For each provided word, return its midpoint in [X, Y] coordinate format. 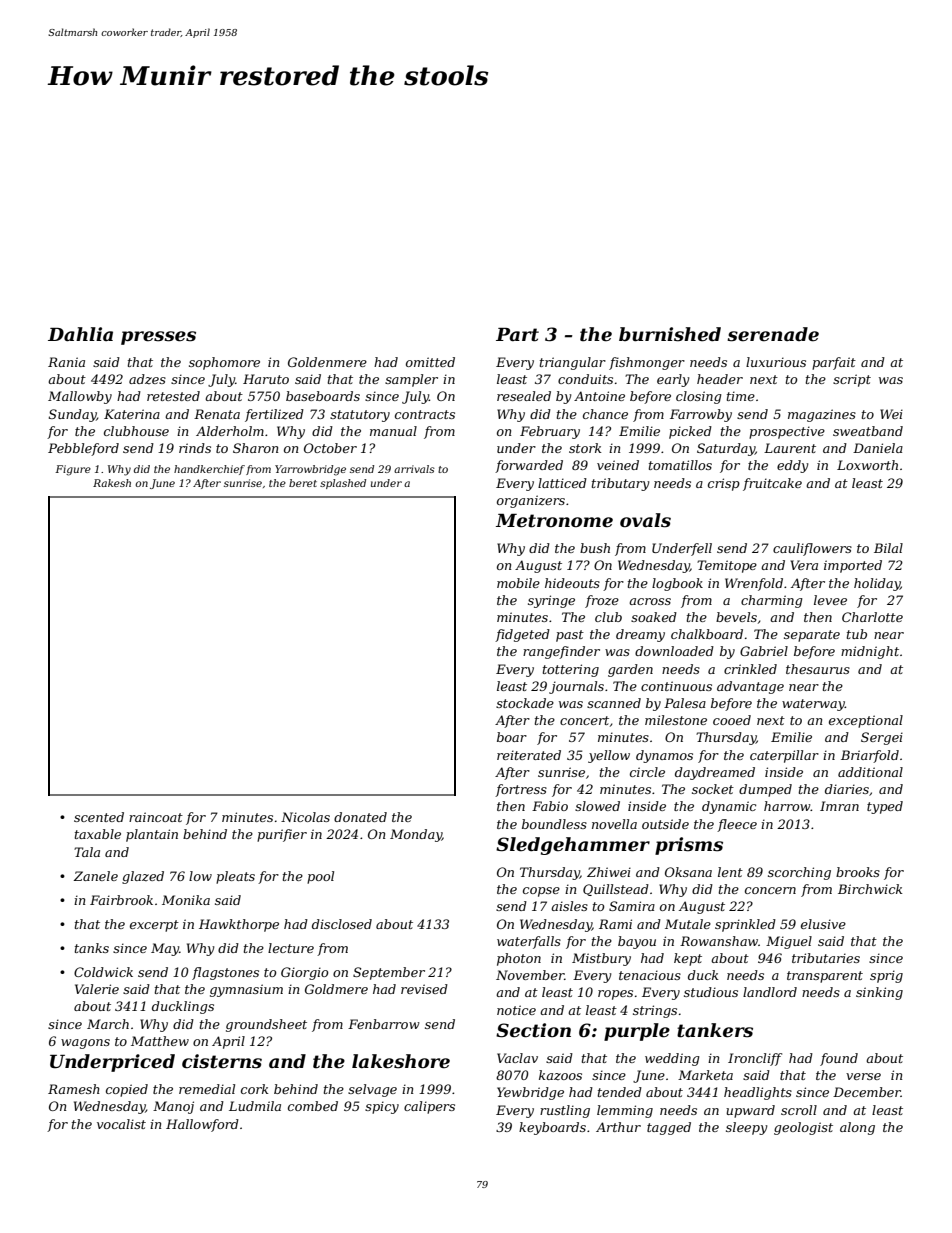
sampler [411, 380]
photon [519, 959]
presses [158, 338]
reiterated [529, 755]
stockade [525, 703]
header [720, 379]
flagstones [225, 973]
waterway [813, 705]
